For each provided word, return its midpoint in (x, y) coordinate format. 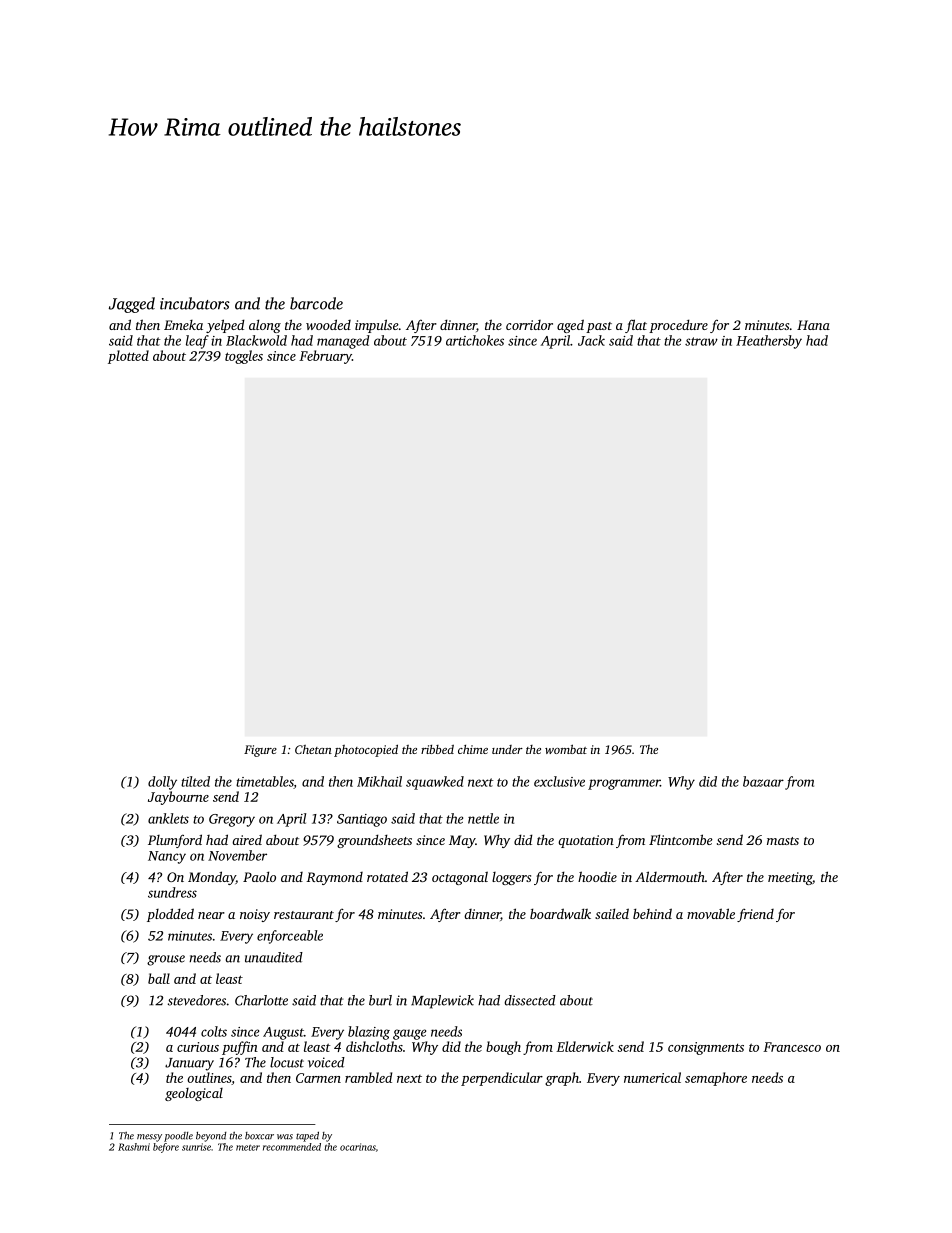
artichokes (475, 340)
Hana (813, 325)
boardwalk (560, 913)
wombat (566, 749)
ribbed (437, 749)
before (166, 1148)
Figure (260, 751)
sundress (172, 892)
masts (783, 841)
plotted (128, 357)
